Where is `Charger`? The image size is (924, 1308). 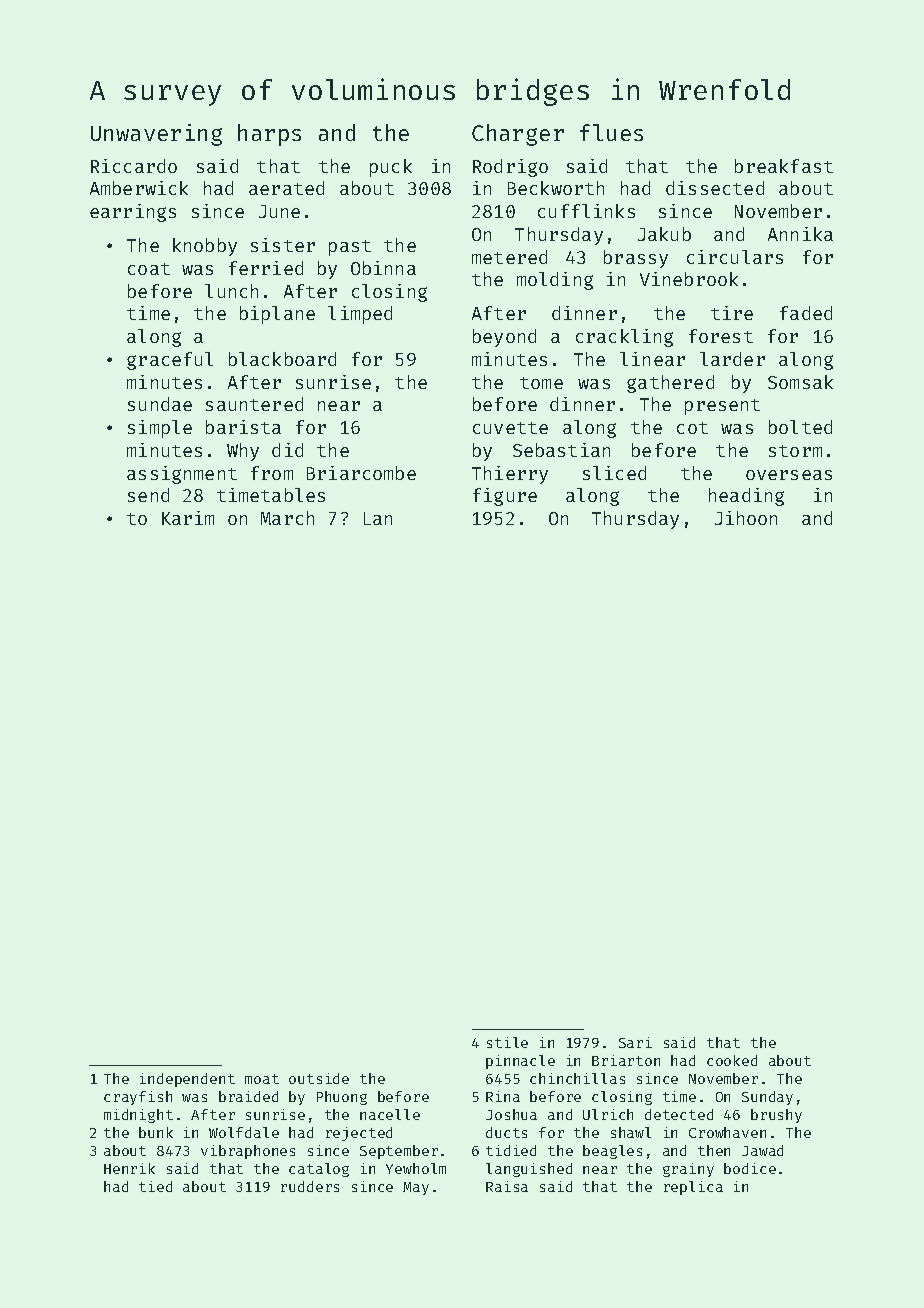 Charger is located at coordinates (518, 135).
